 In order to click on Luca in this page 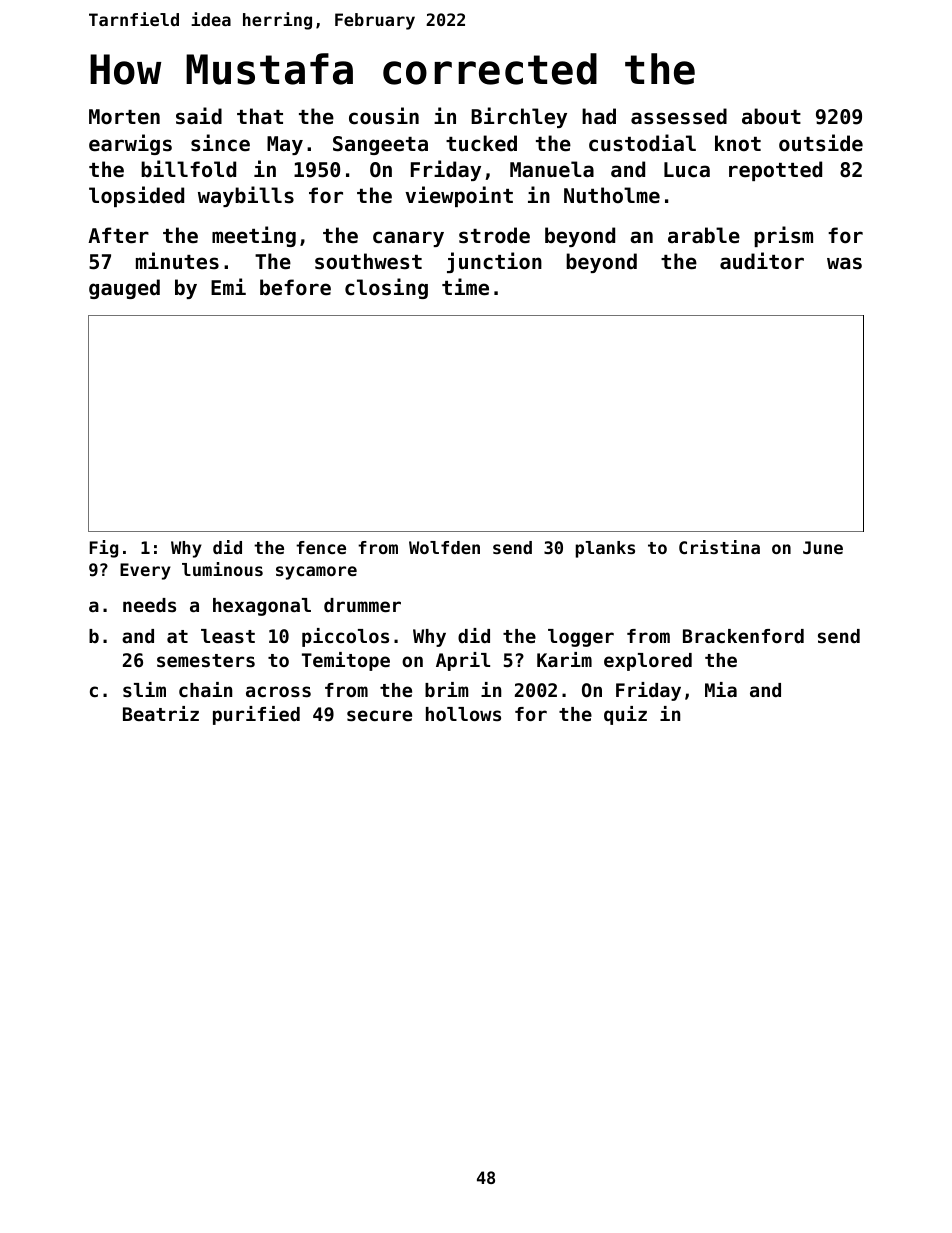, I will do `click(687, 170)`.
